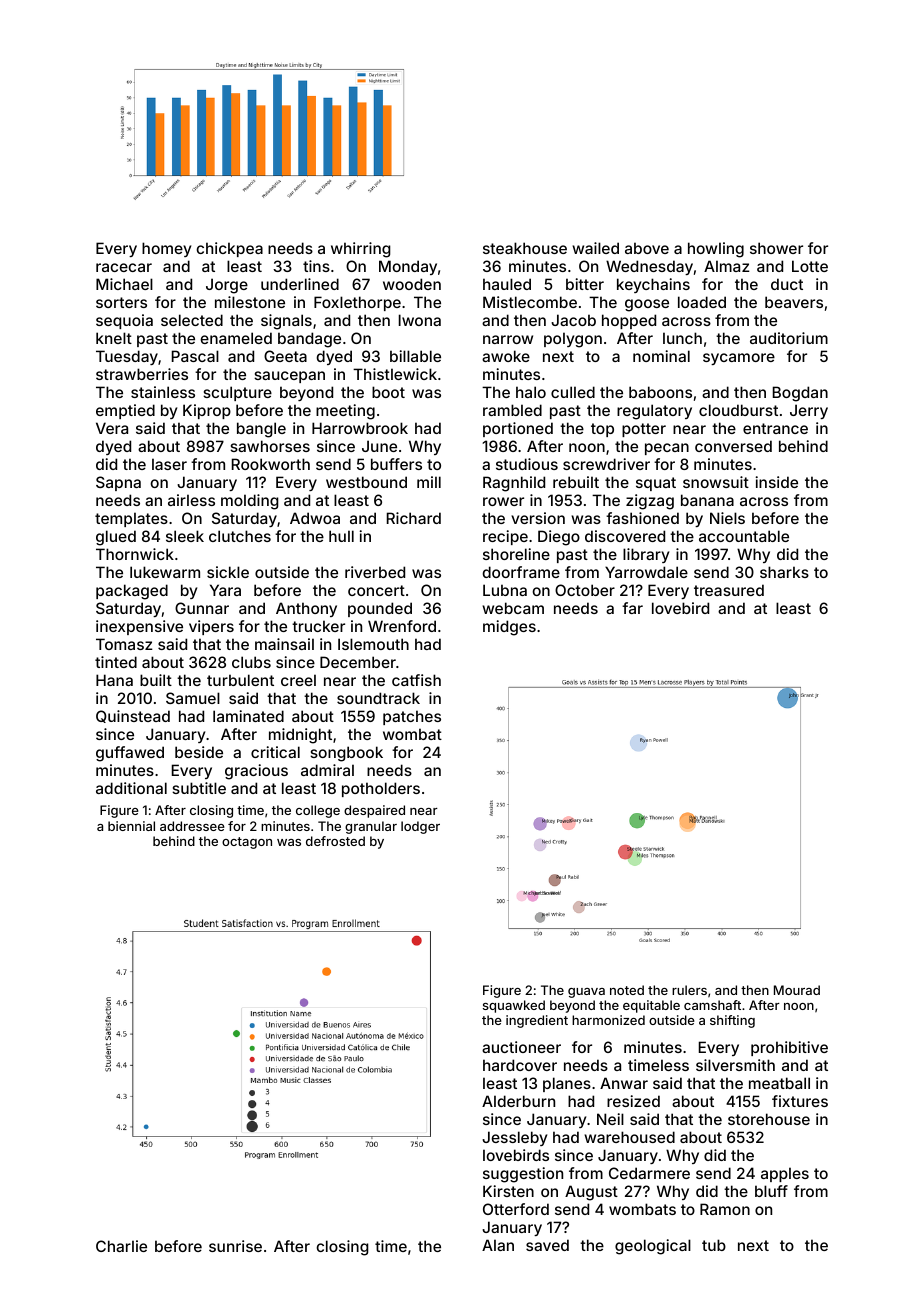  I want to click on howling, so click(716, 250).
